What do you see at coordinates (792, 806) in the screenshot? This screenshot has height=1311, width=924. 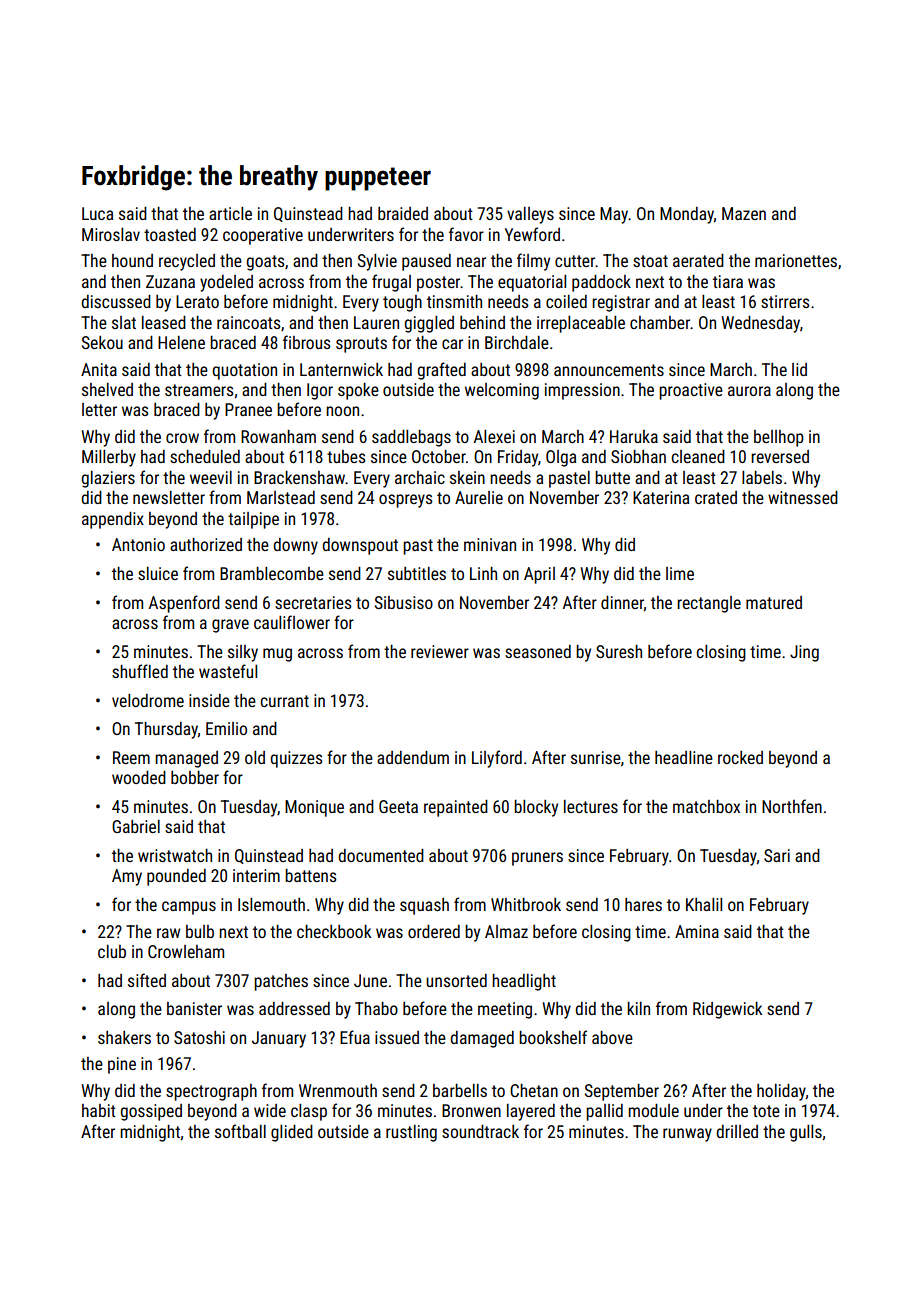 I see `Northfen` at bounding box center [792, 806].
